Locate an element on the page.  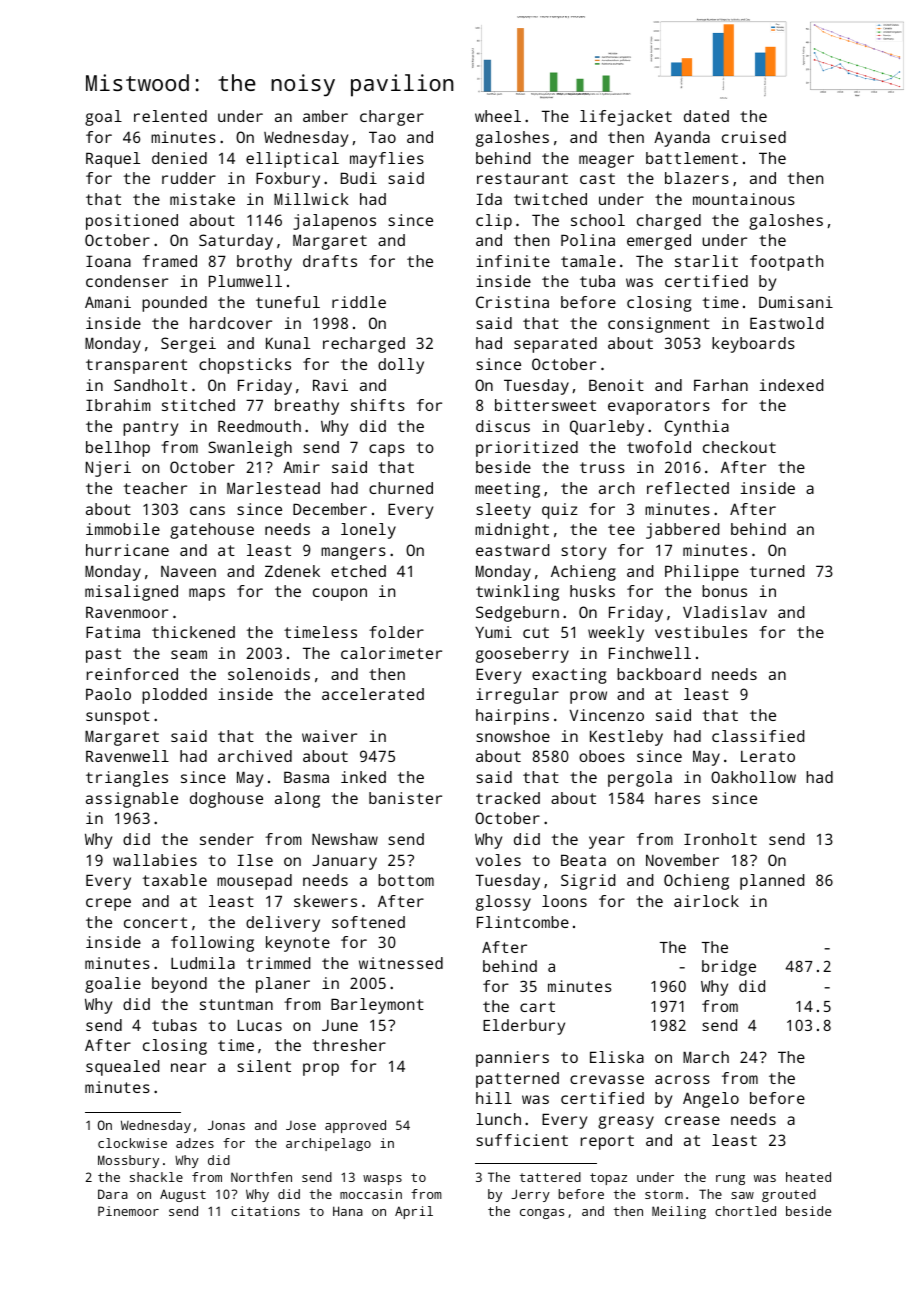
checkout is located at coordinates (739, 447).
